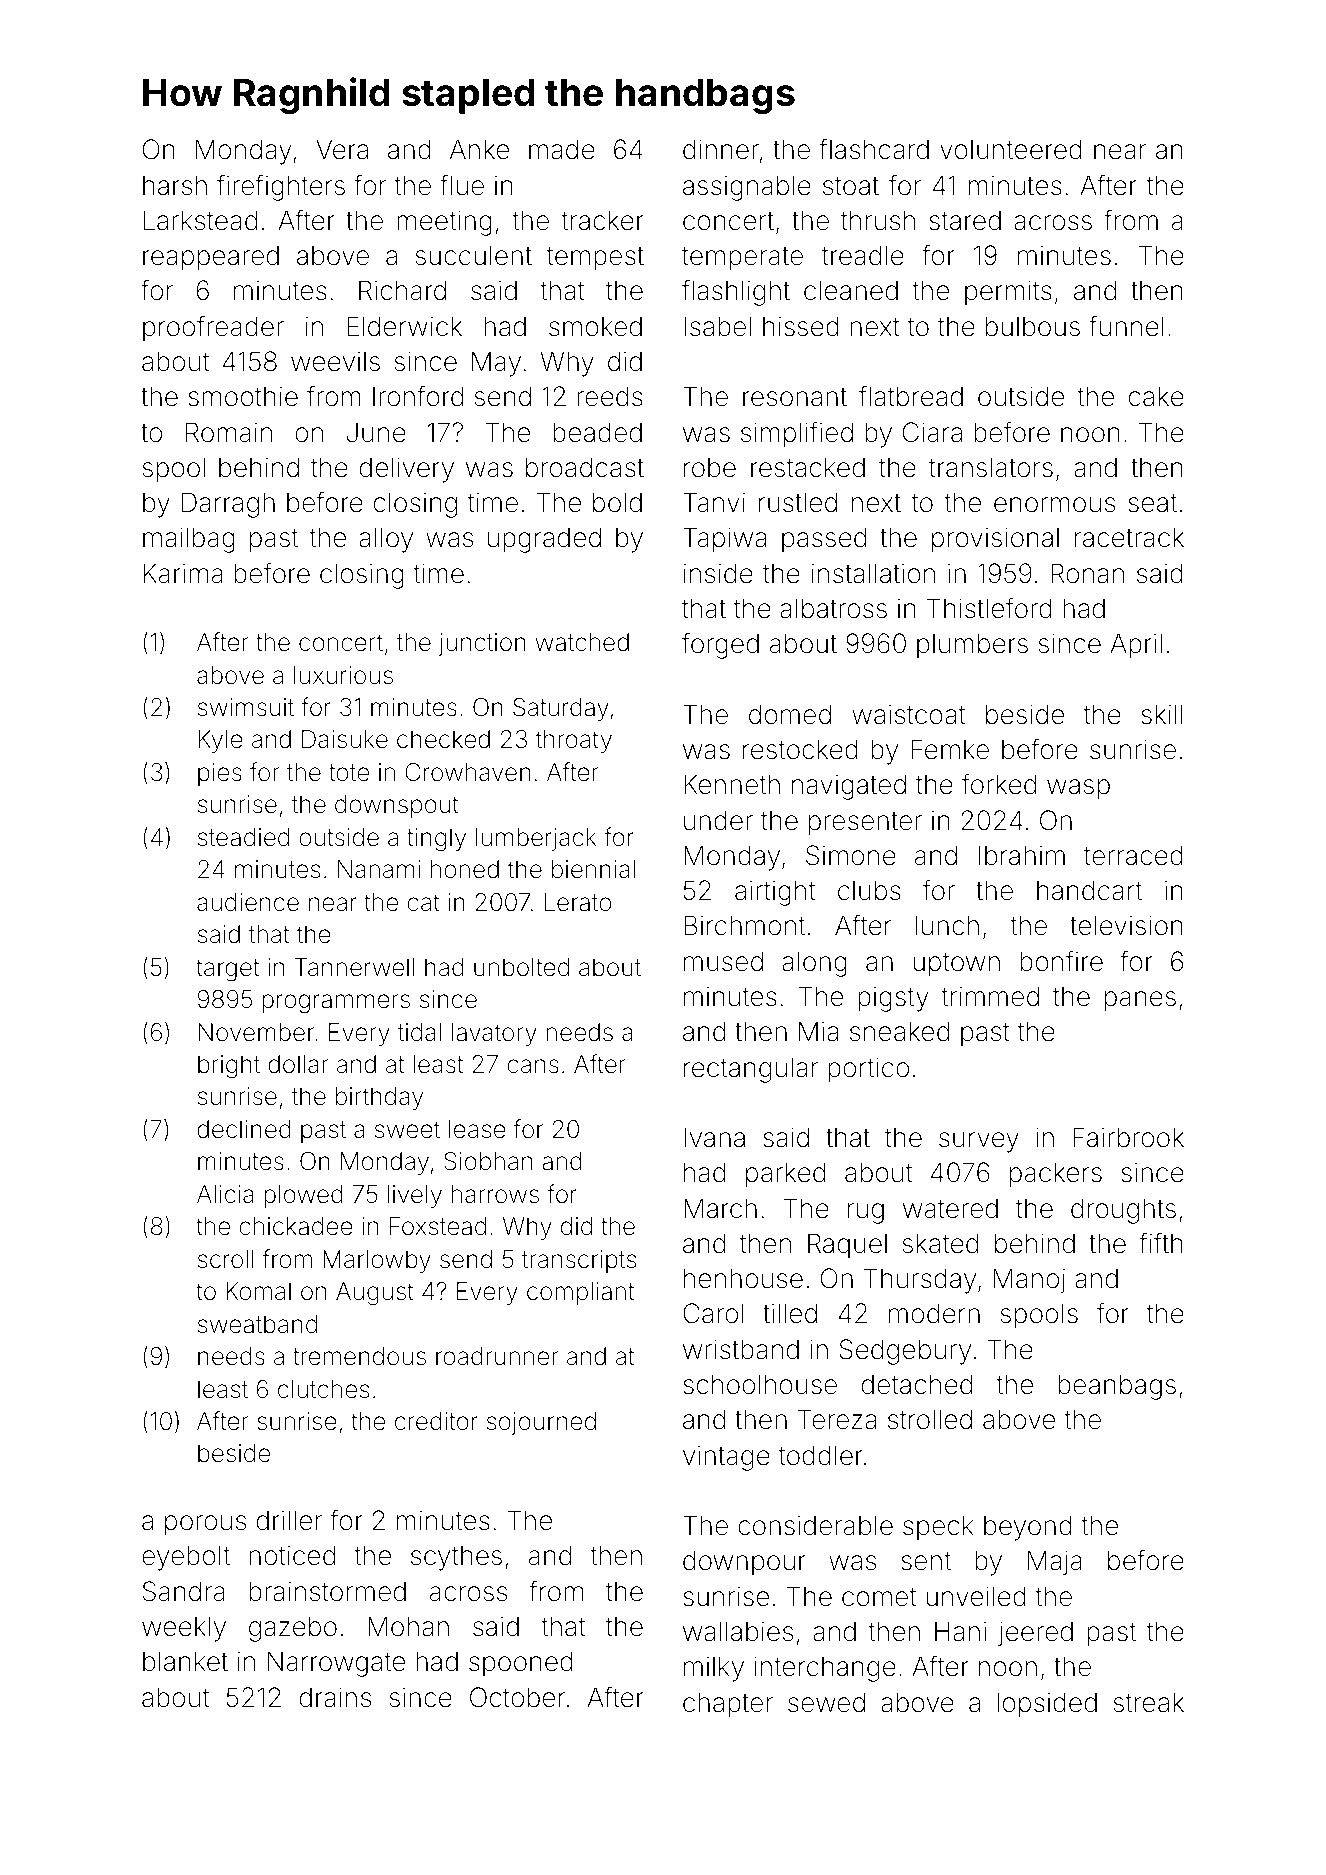 This page has height=1875, width=1326. I want to click on passed, so click(824, 540).
